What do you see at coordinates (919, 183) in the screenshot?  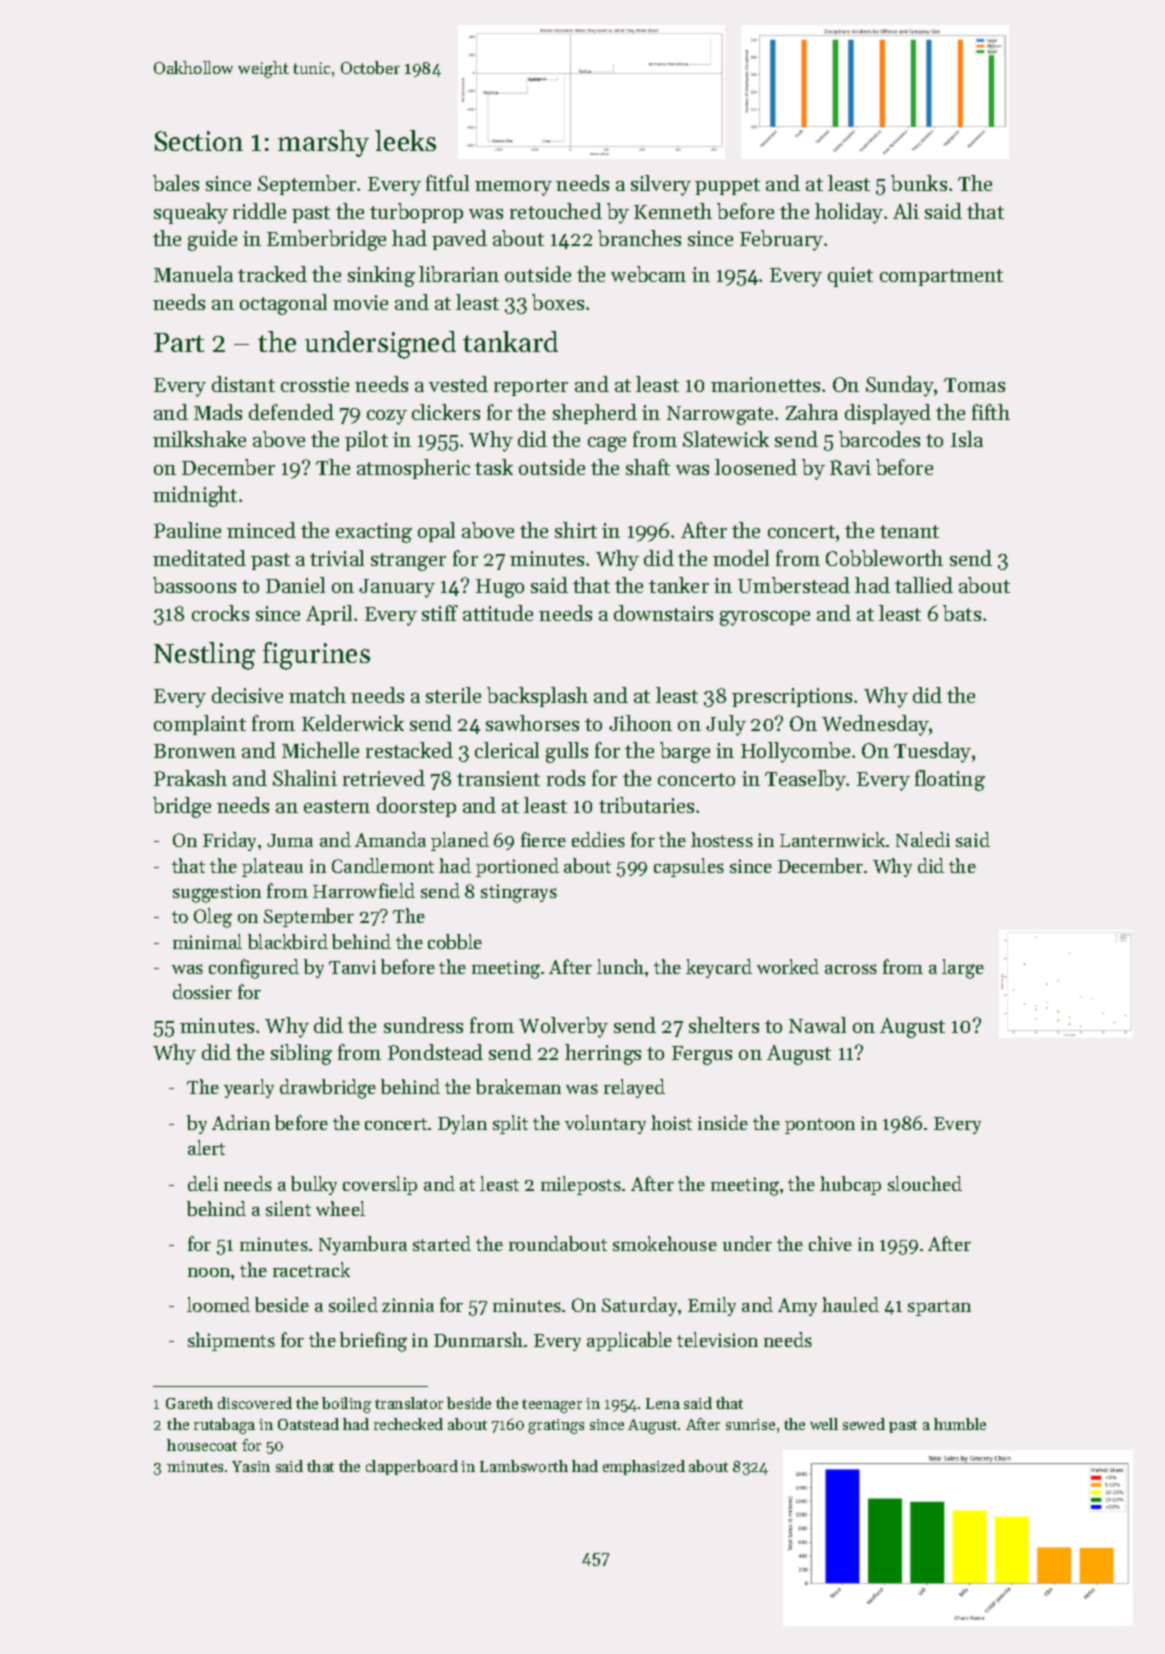 I see `bunks` at bounding box center [919, 183].
